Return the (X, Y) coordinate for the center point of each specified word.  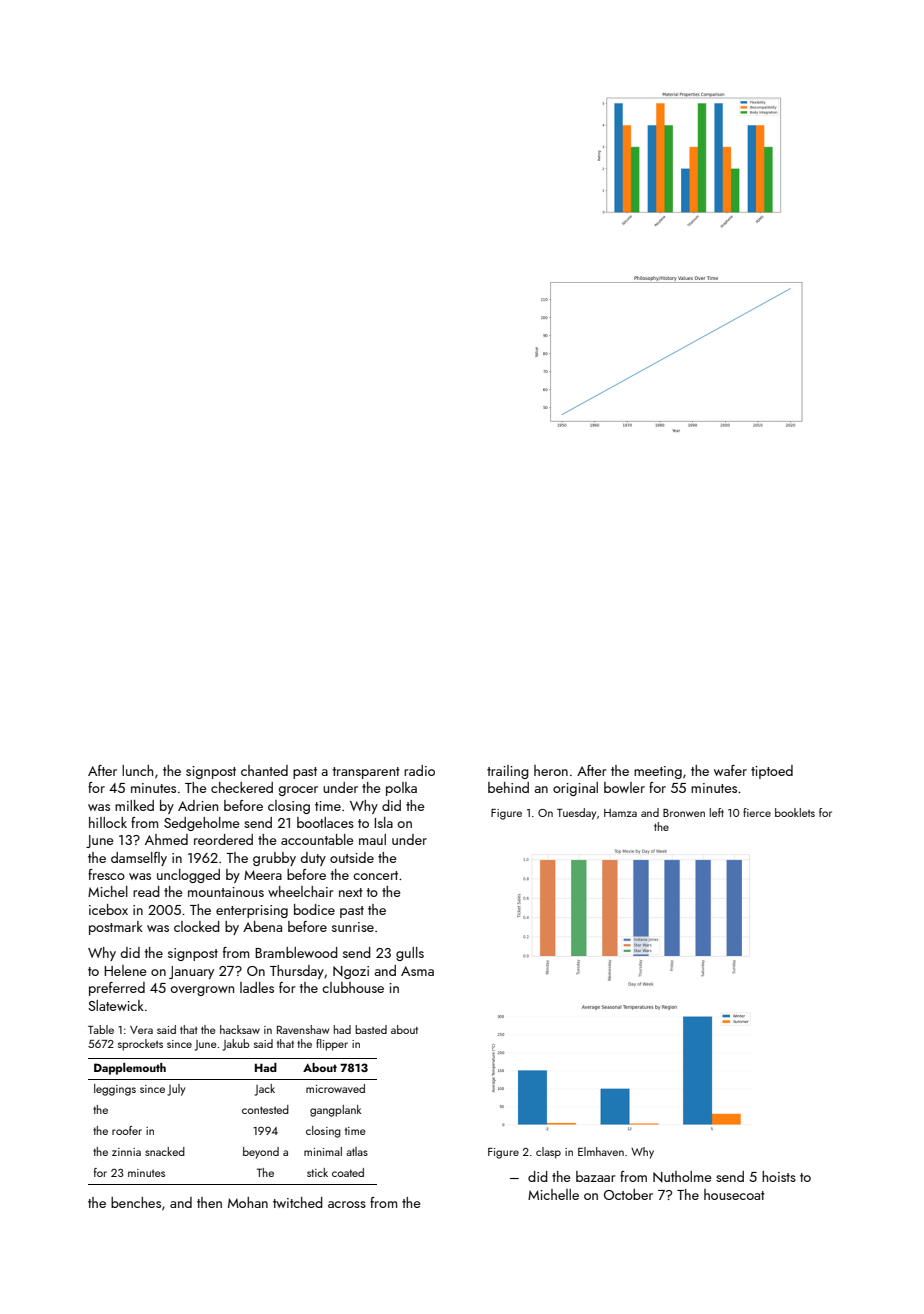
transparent (366, 773)
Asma (417, 971)
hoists (779, 1176)
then (209, 1202)
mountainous (226, 892)
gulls (410, 954)
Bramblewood (296, 952)
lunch (137, 770)
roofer (127, 1130)
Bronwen (684, 813)
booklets (795, 812)
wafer (730, 770)
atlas (357, 1151)
